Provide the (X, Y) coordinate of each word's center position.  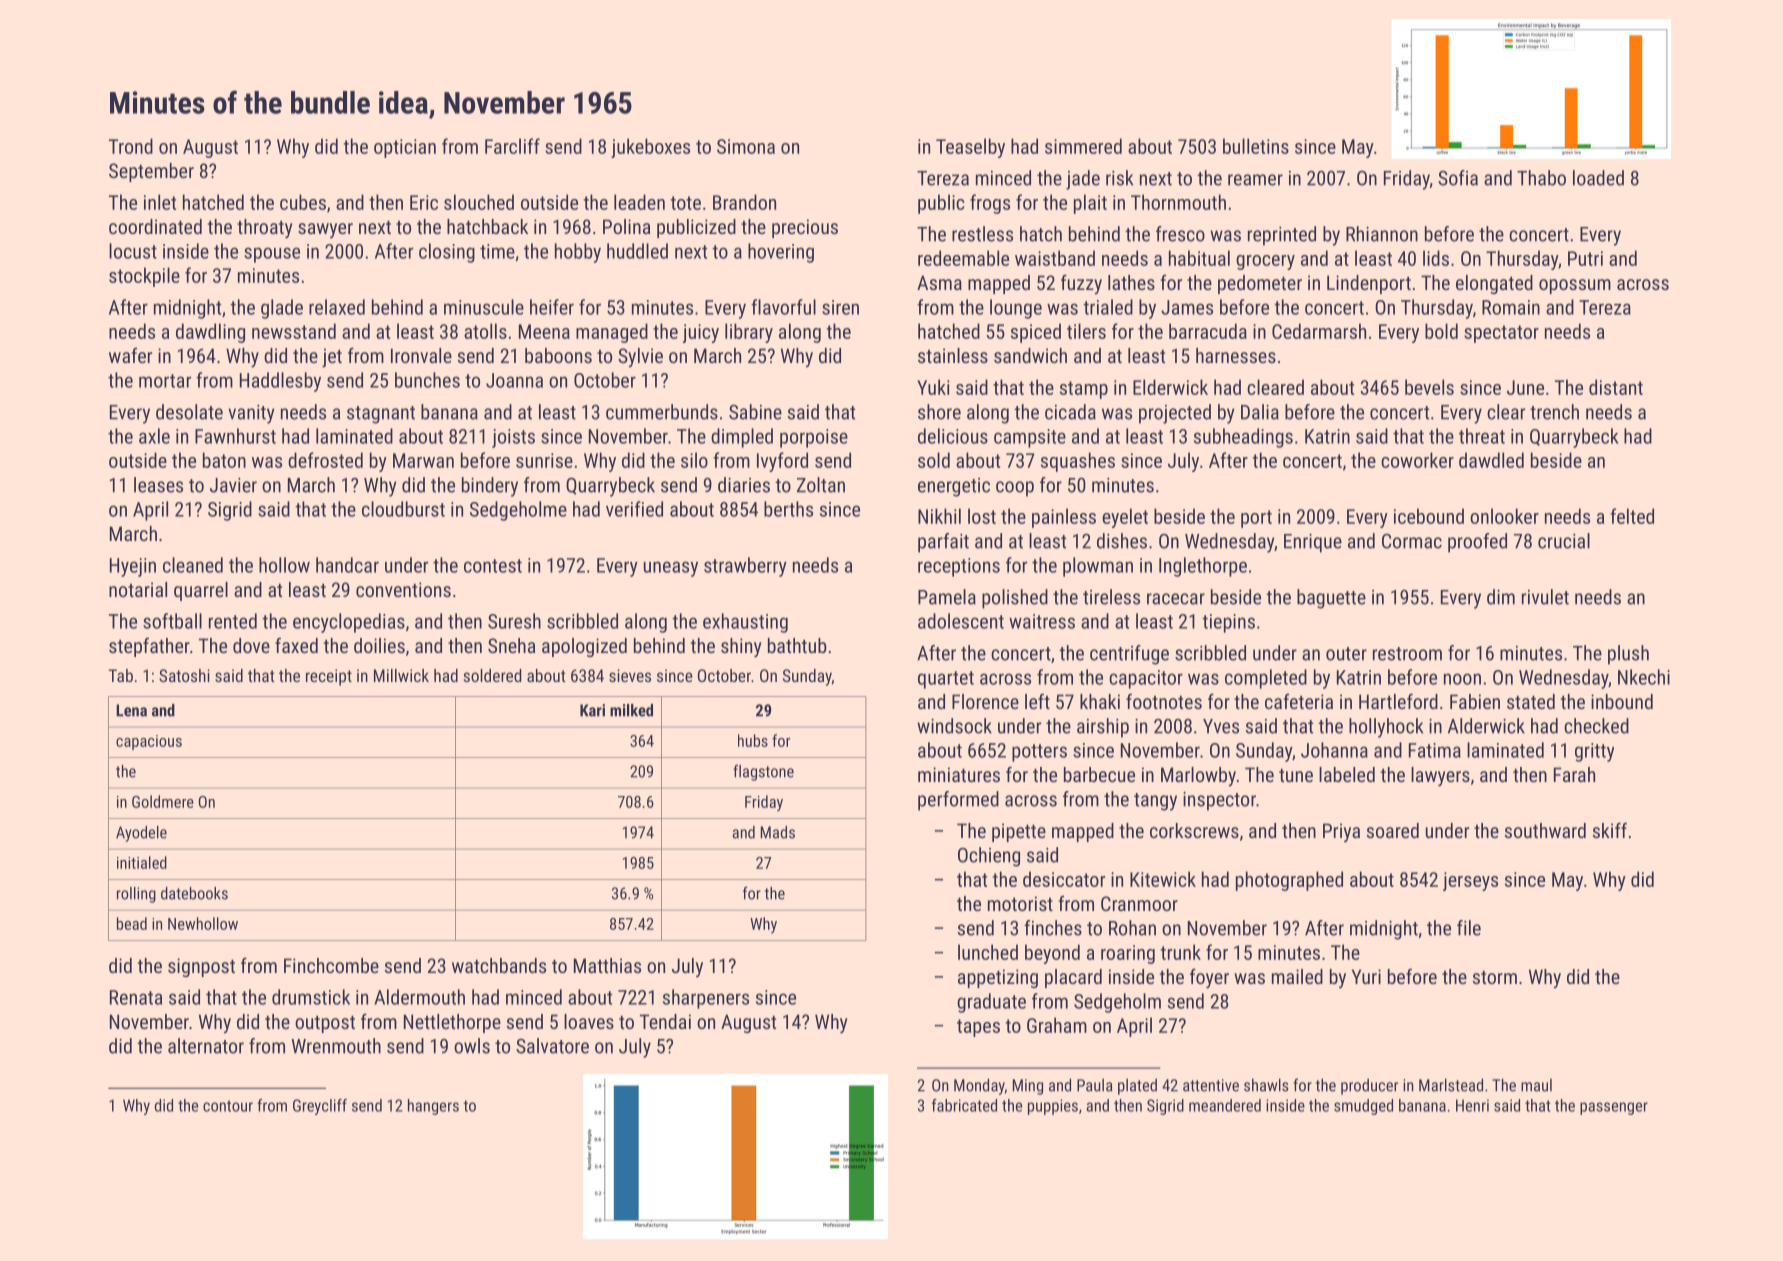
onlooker (1504, 516)
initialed (142, 862)
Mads (778, 832)
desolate (189, 412)
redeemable (963, 258)
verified (634, 509)
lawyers (1440, 777)
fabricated (964, 1105)
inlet (160, 202)
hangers (433, 1107)
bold (1441, 331)
